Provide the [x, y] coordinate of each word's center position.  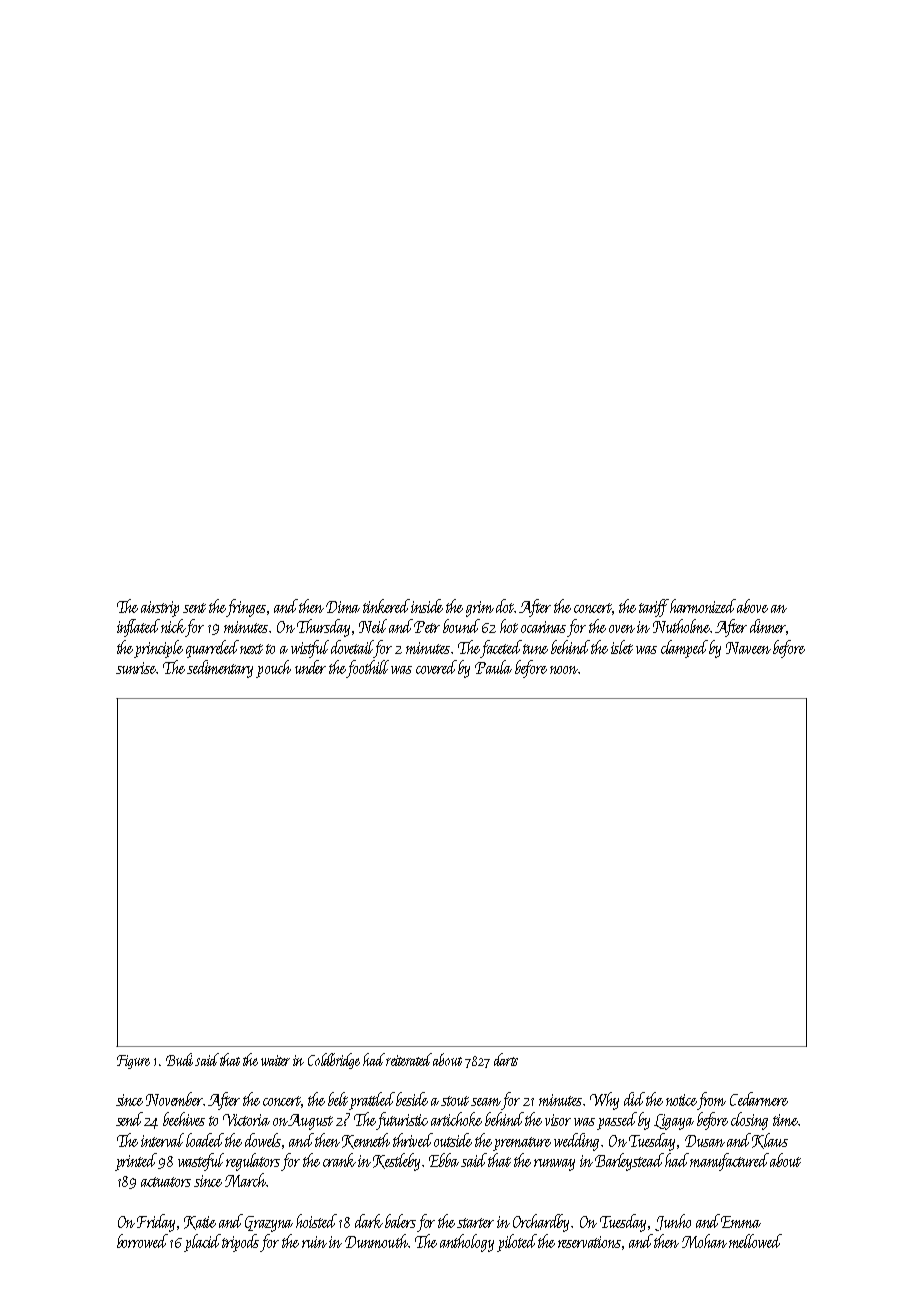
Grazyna [269, 1224]
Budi [179, 1059]
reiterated [409, 1059]
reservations [589, 1242]
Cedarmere [759, 1099]
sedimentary [220, 669]
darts [506, 1059]
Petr [427, 627]
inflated [138, 628]
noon [564, 670]
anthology [467, 1243]
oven [622, 629]
